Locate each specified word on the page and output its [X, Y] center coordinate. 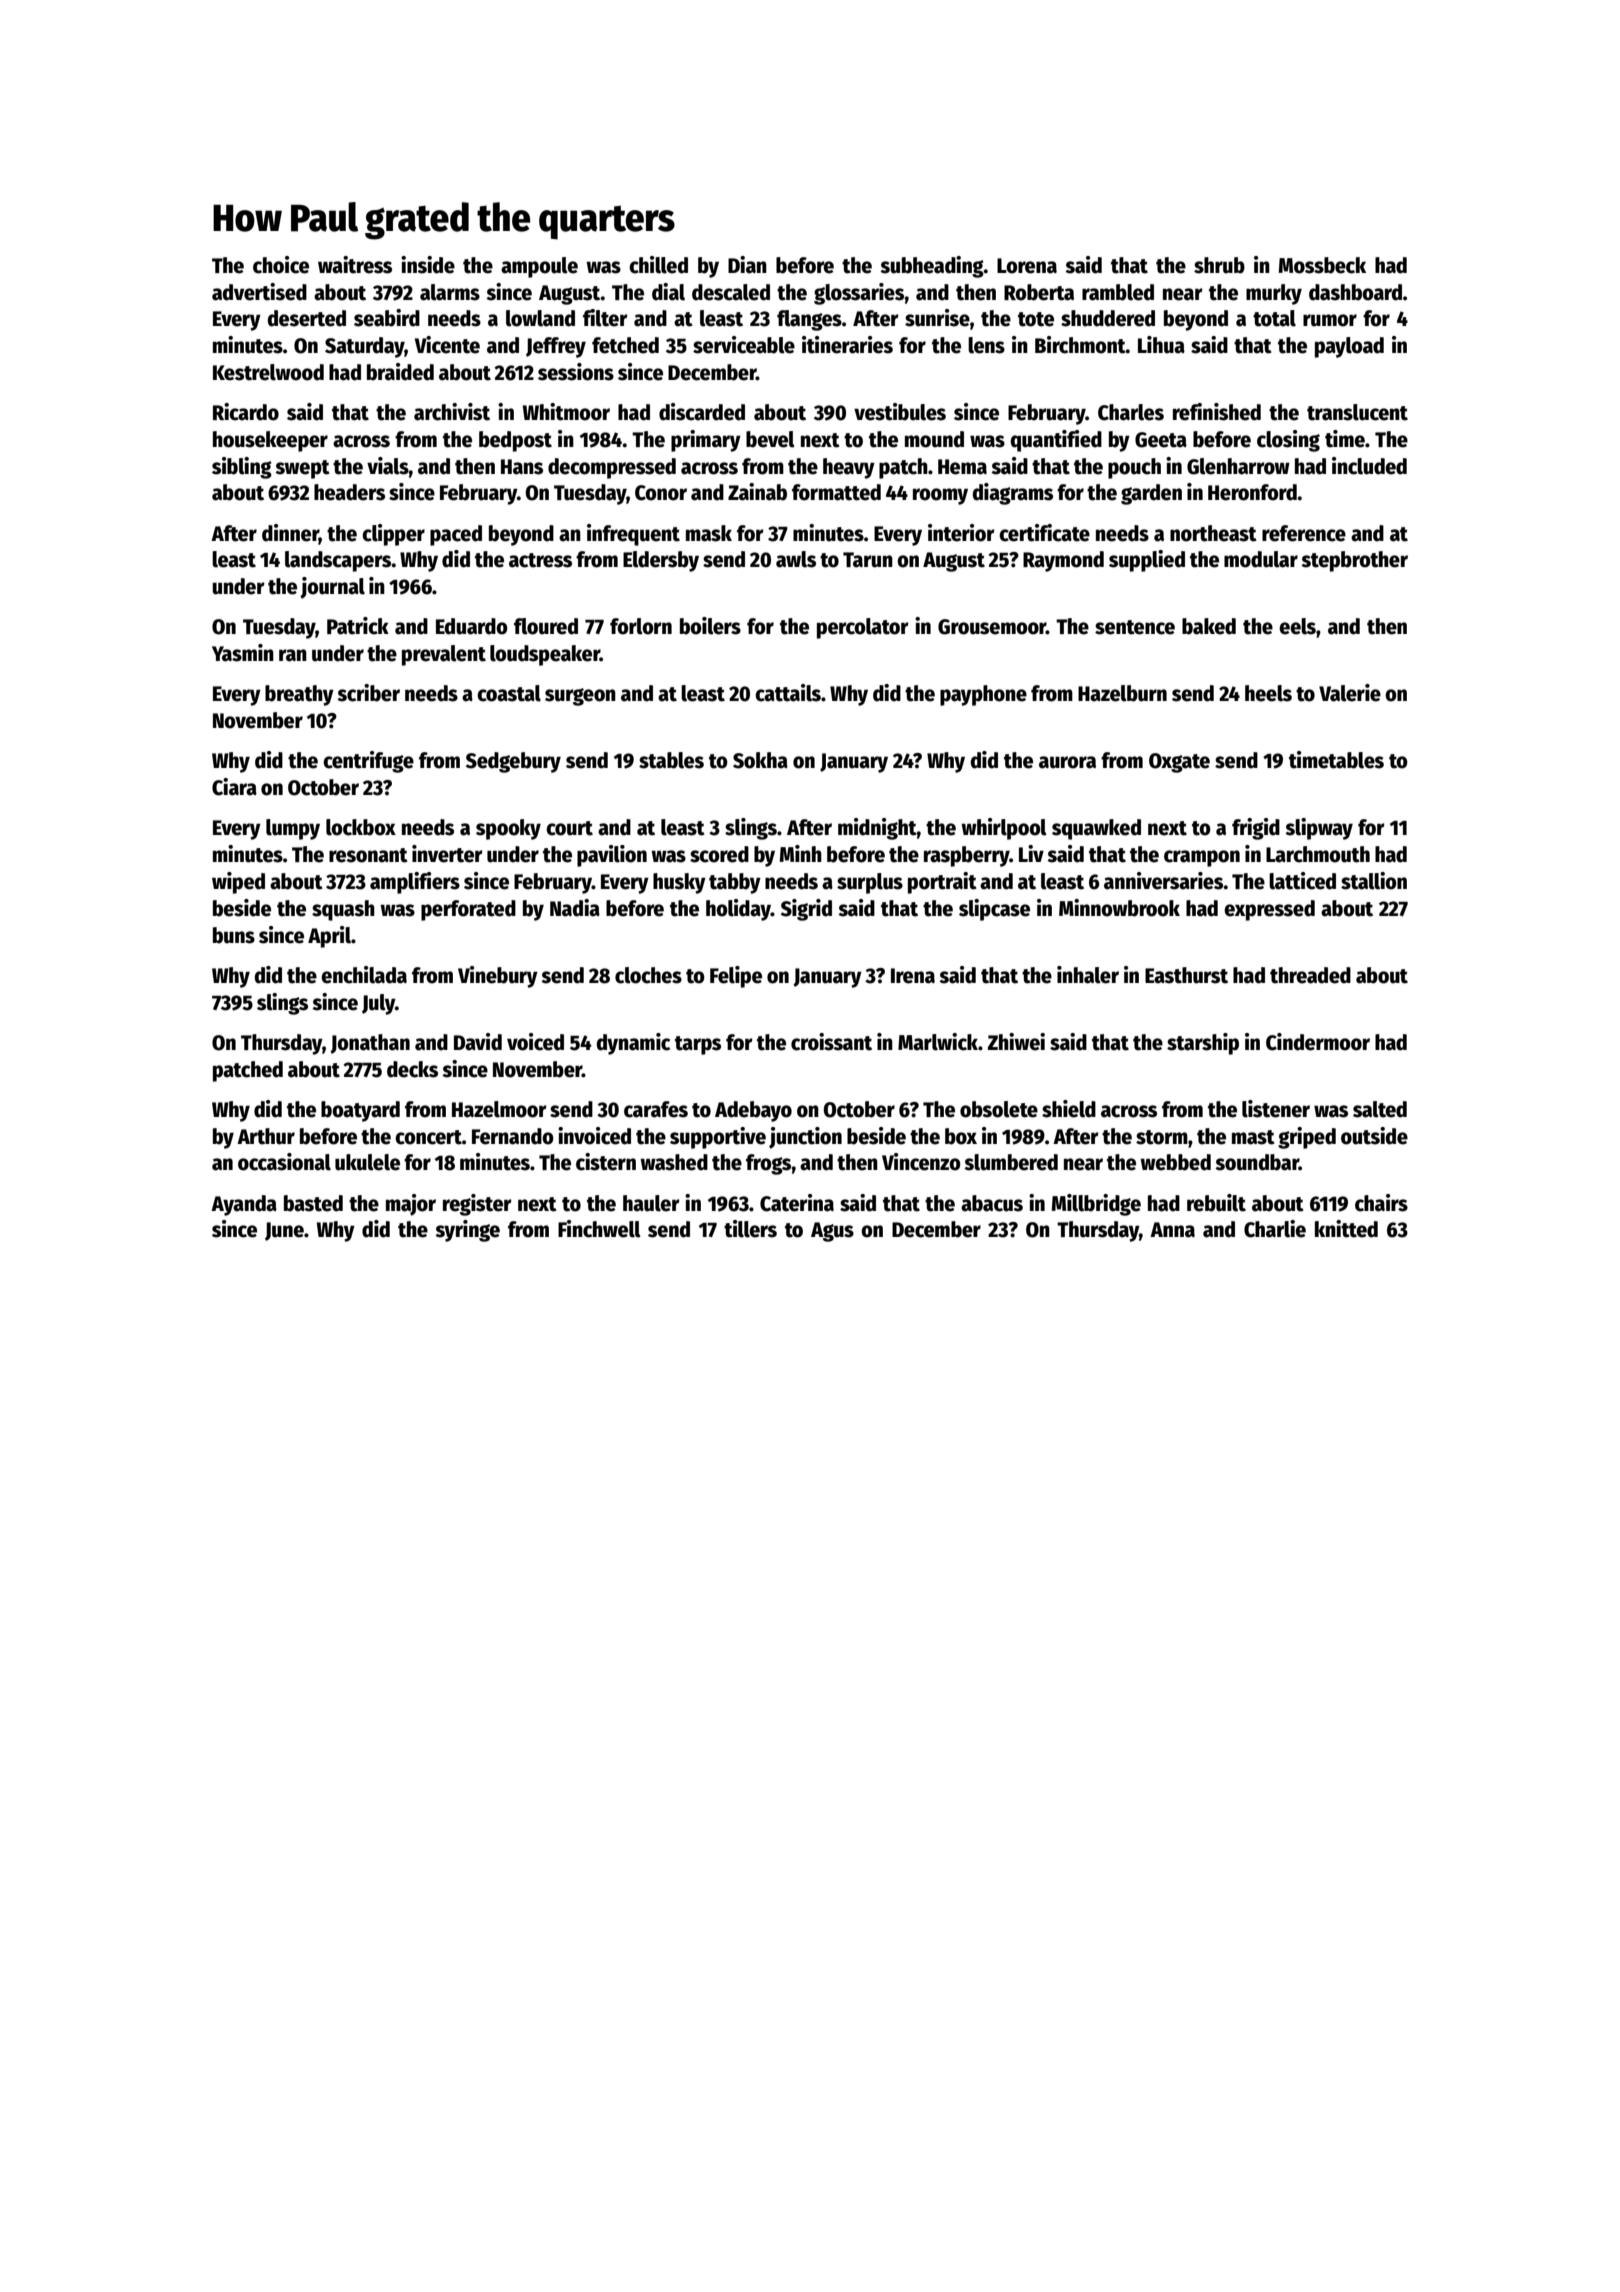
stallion [1374, 881]
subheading [932, 267]
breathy [299, 695]
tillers [750, 1229]
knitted [1346, 1229]
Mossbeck [1322, 265]
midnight [877, 829]
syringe [467, 1231]
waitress [355, 265]
